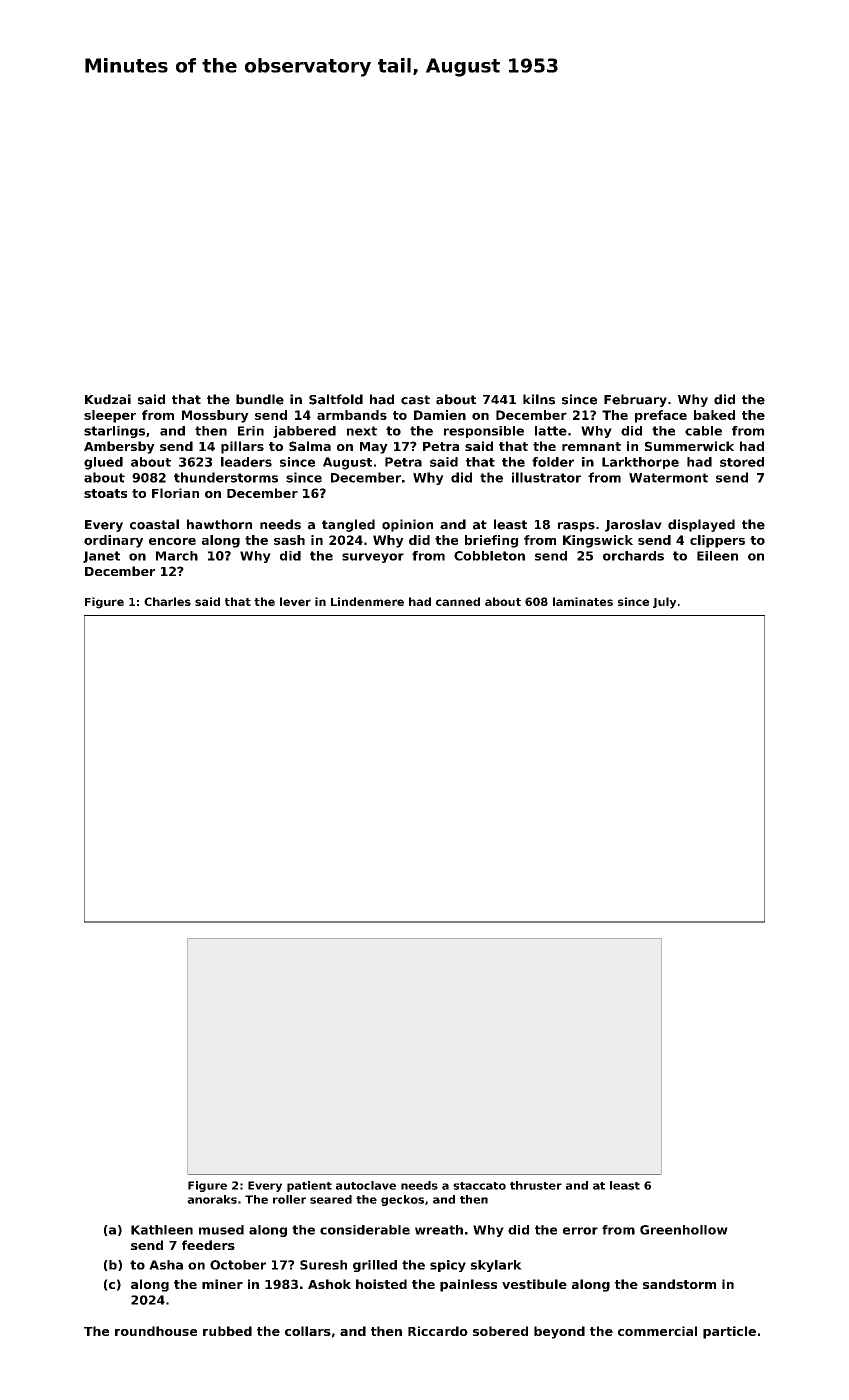  What do you see at coordinates (591, 446) in the screenshot?
I see `remnant` at bounding box center [591, 446].
